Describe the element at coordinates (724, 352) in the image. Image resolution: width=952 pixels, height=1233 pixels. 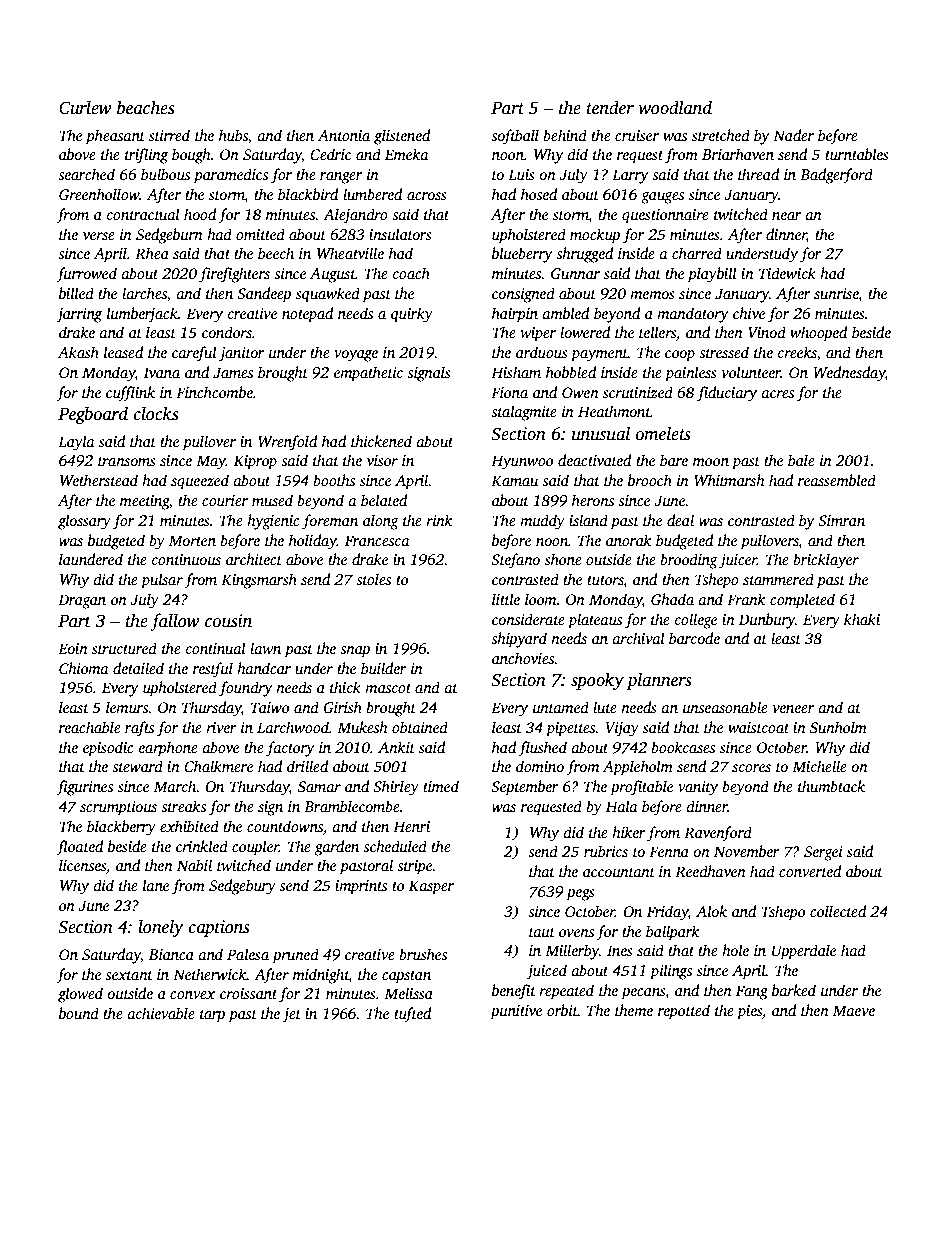
I see `stressed` at that location.
